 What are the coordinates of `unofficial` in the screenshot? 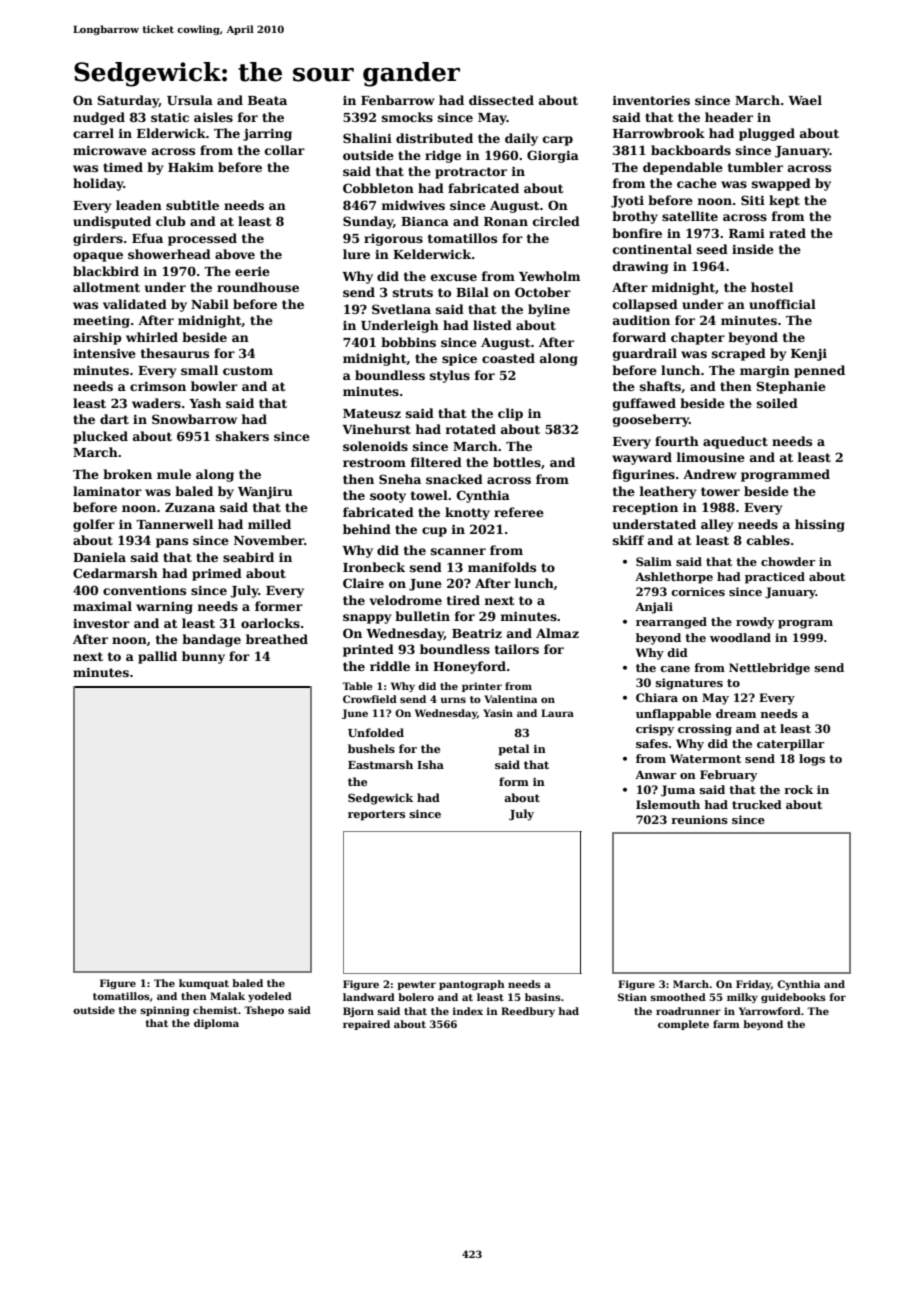 It's located at (782, 304).
